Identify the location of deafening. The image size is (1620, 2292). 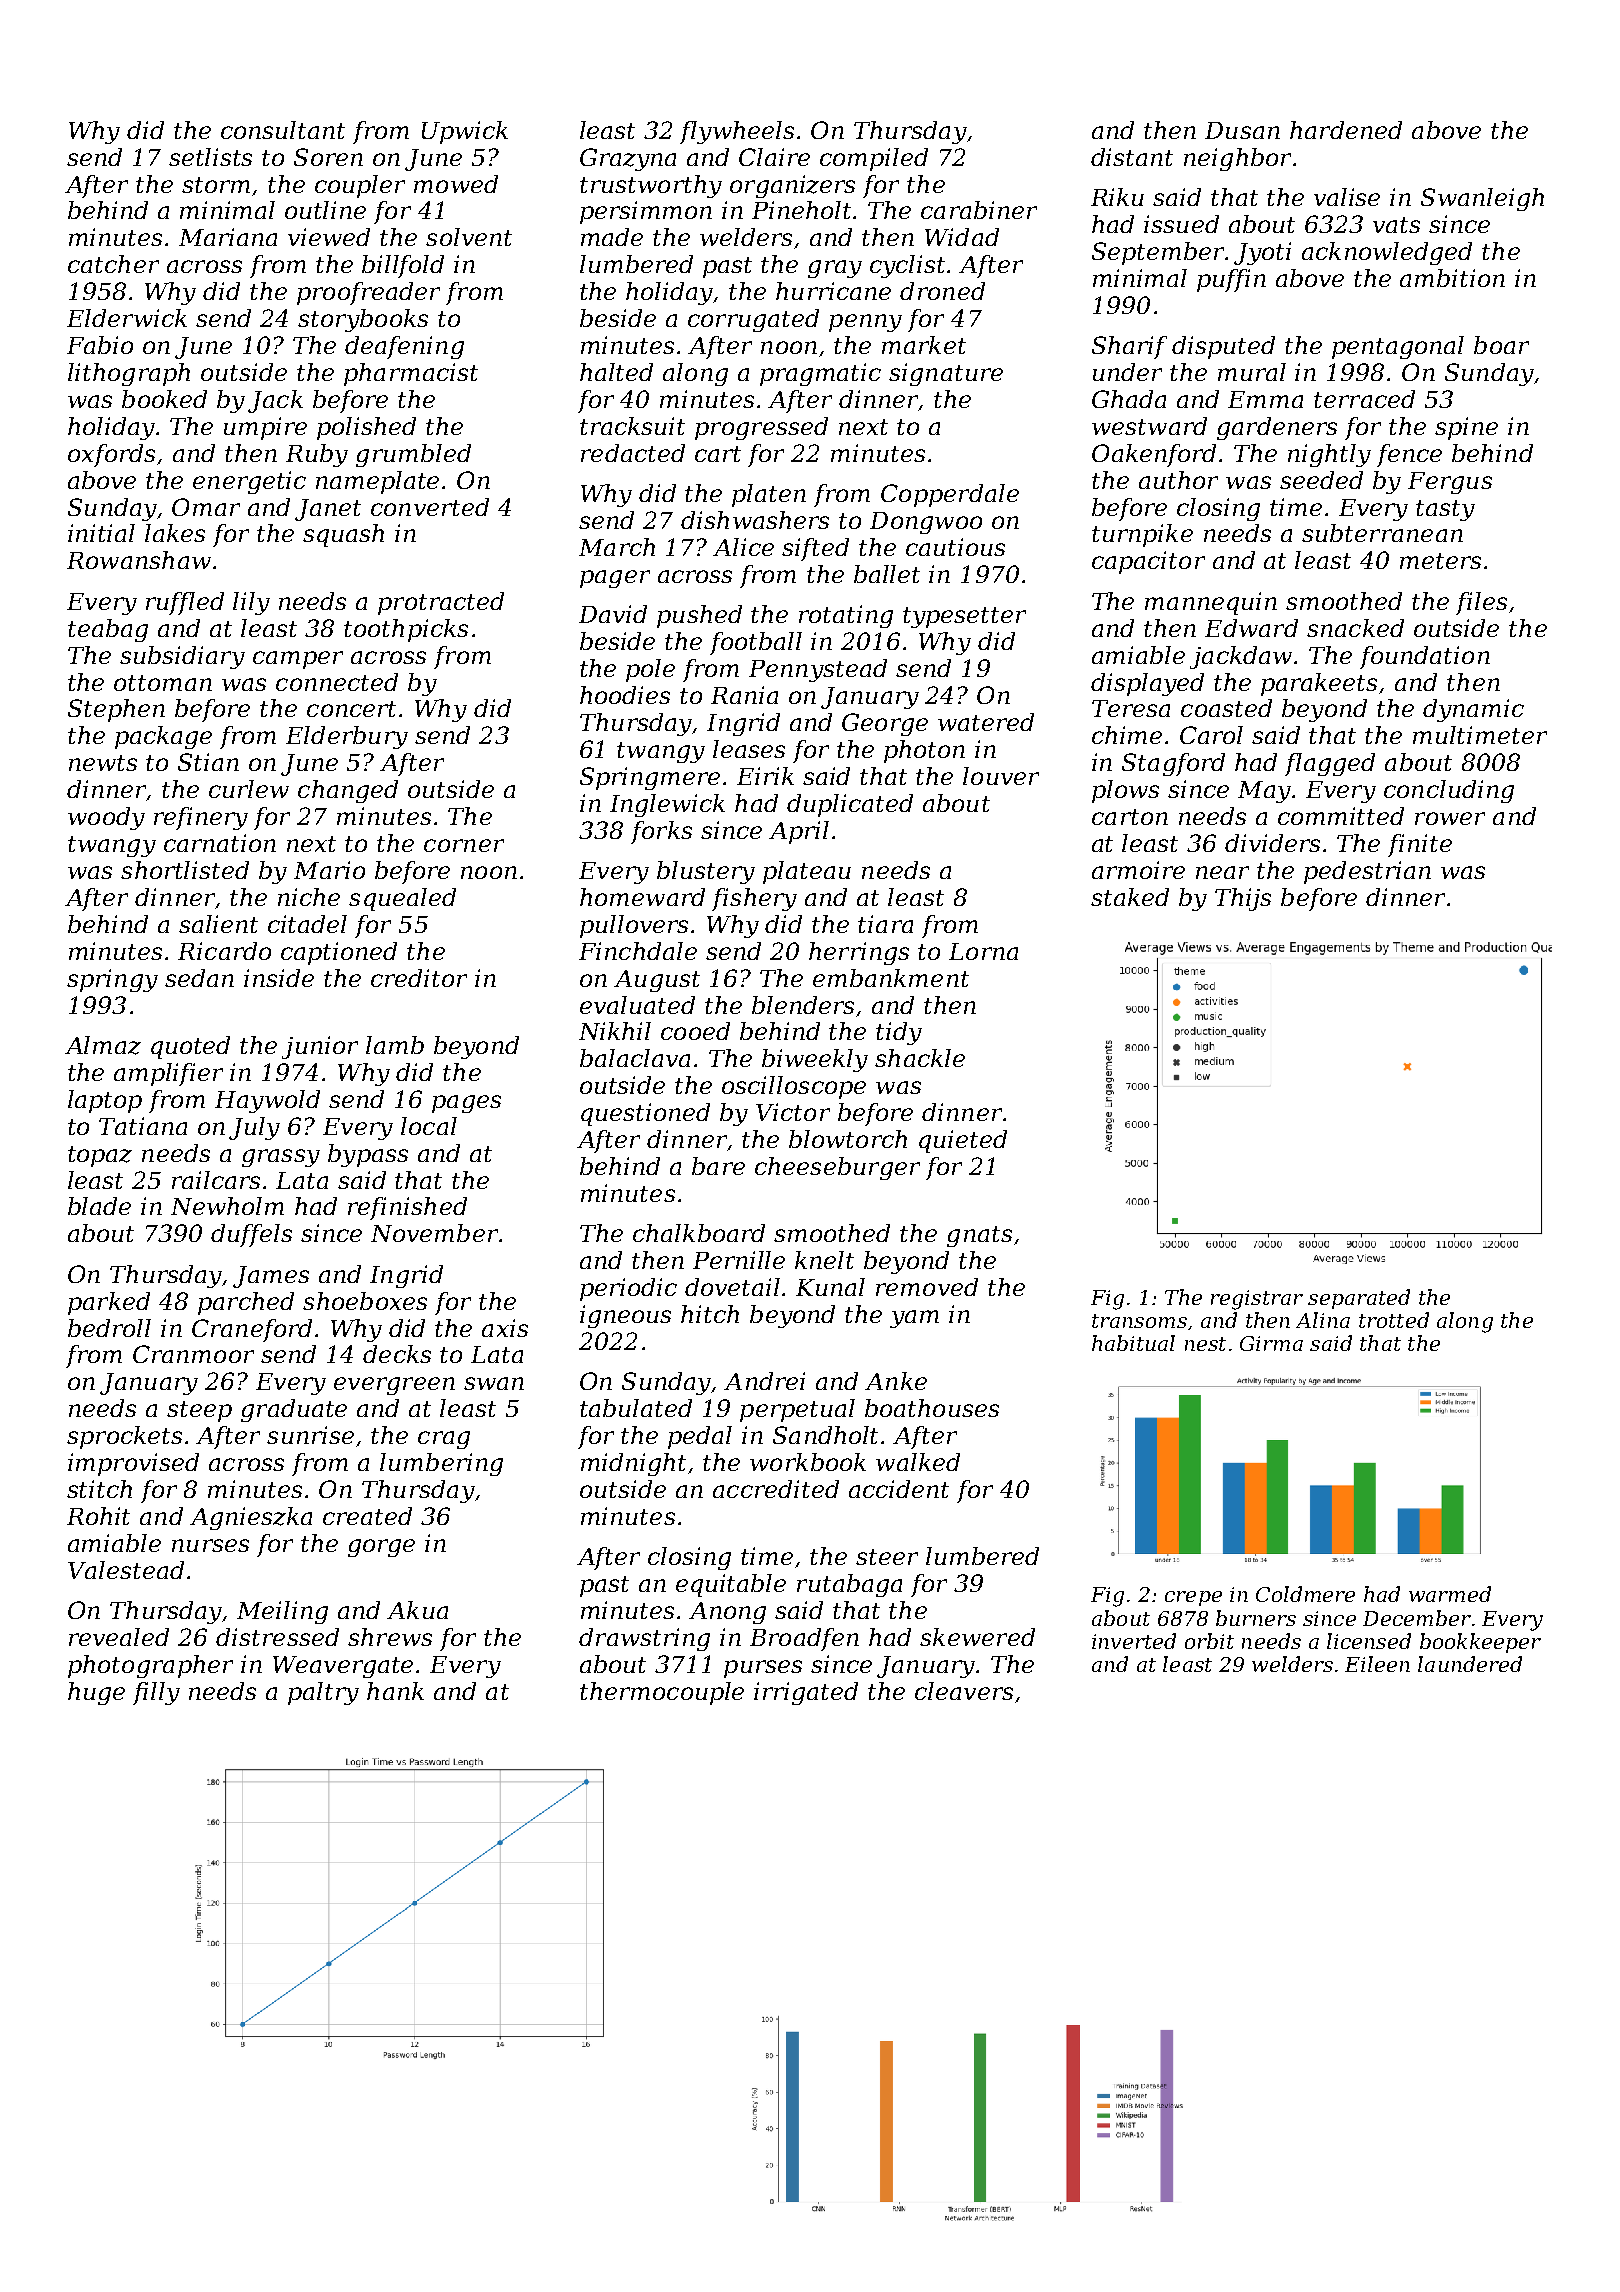
(404, 347).
